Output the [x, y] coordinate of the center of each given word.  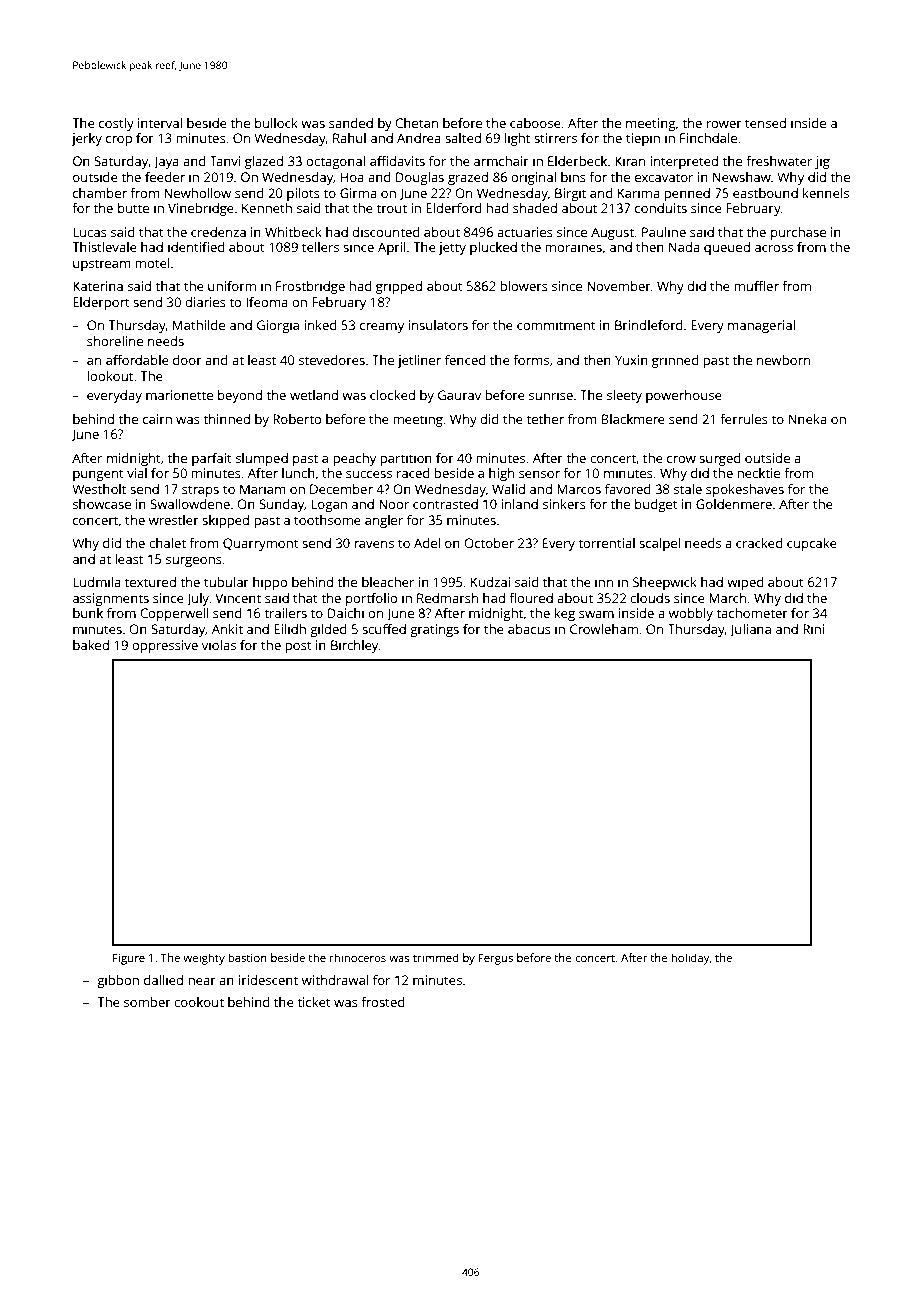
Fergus [495, 959]
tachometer [752, 613]
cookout [199, 1002]
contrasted [445, 504]
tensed [765, 123]
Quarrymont [261, 544]
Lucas [90, 232]
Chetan [416, 123]
